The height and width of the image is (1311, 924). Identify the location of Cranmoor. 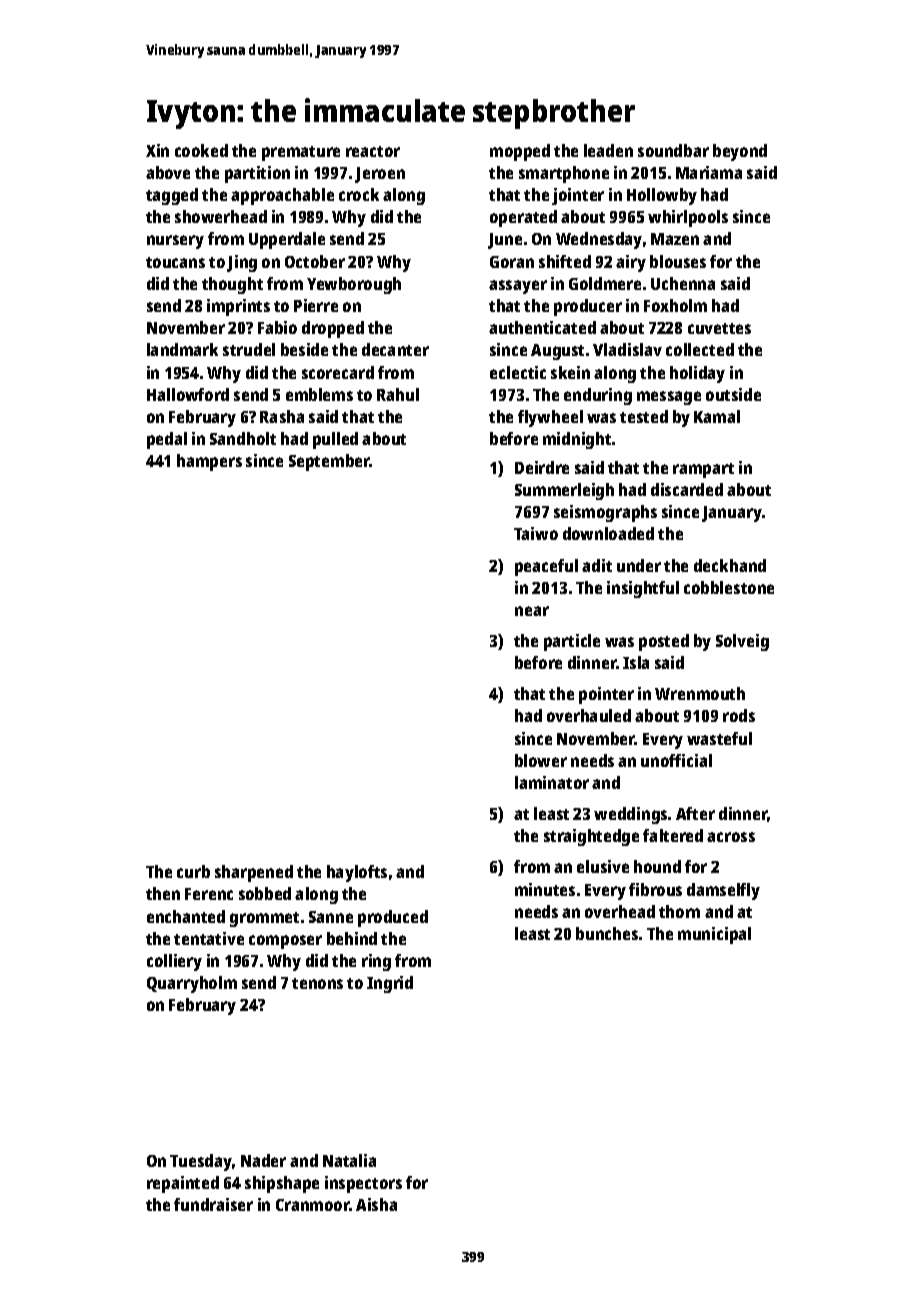
(313, 1205).
